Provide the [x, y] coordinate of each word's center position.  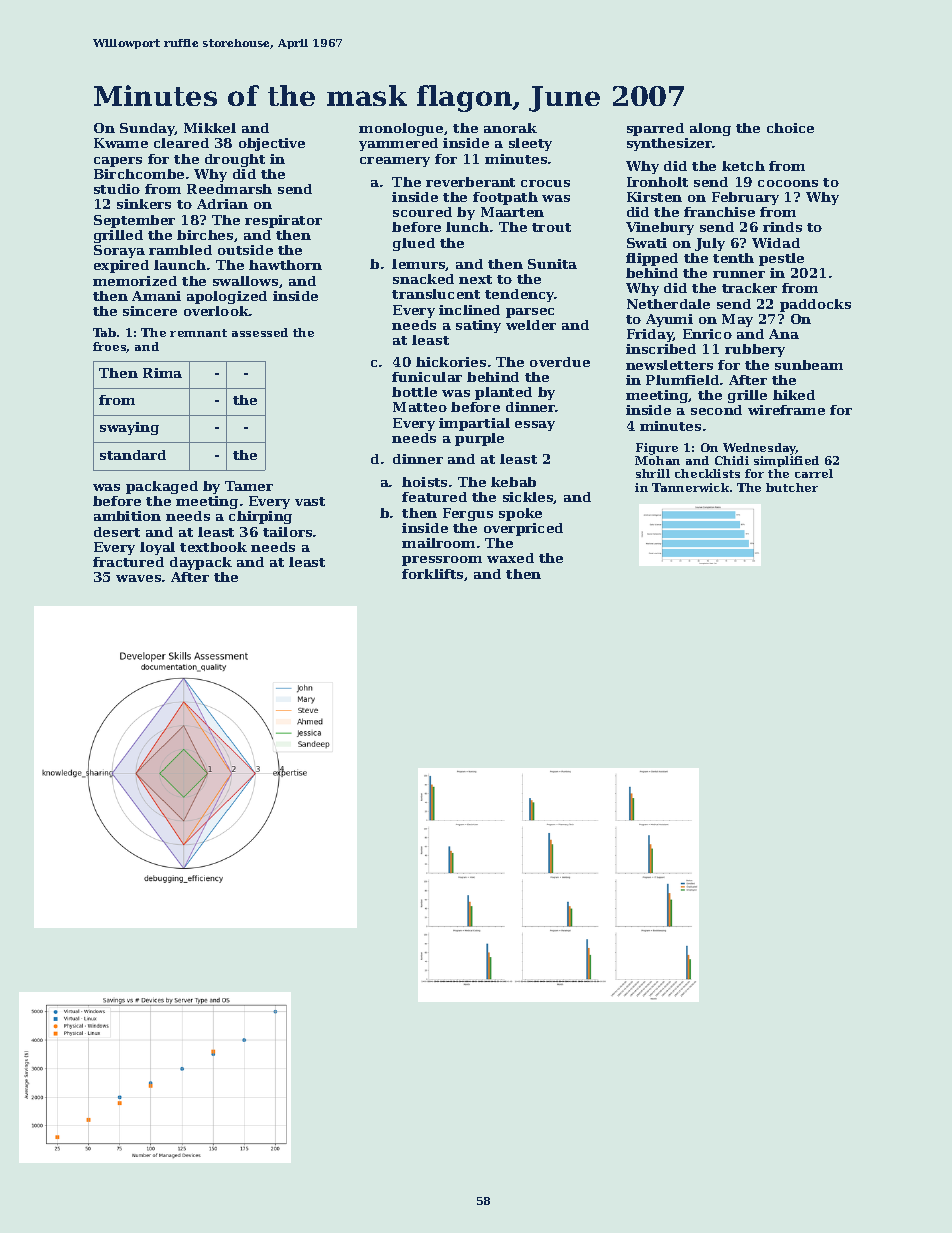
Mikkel [210, 128]
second [716, 410]
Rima [162, 373]
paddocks [815, 305]
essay [535, 426]
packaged [162, 487]
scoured [422, 212]
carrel [814, 473]
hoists [424, 482]
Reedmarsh [229, 189]
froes [110, 347]
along [710, 129]
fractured [128, 562]
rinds [782, 227]
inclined [469, 310]
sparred [655, 129]
